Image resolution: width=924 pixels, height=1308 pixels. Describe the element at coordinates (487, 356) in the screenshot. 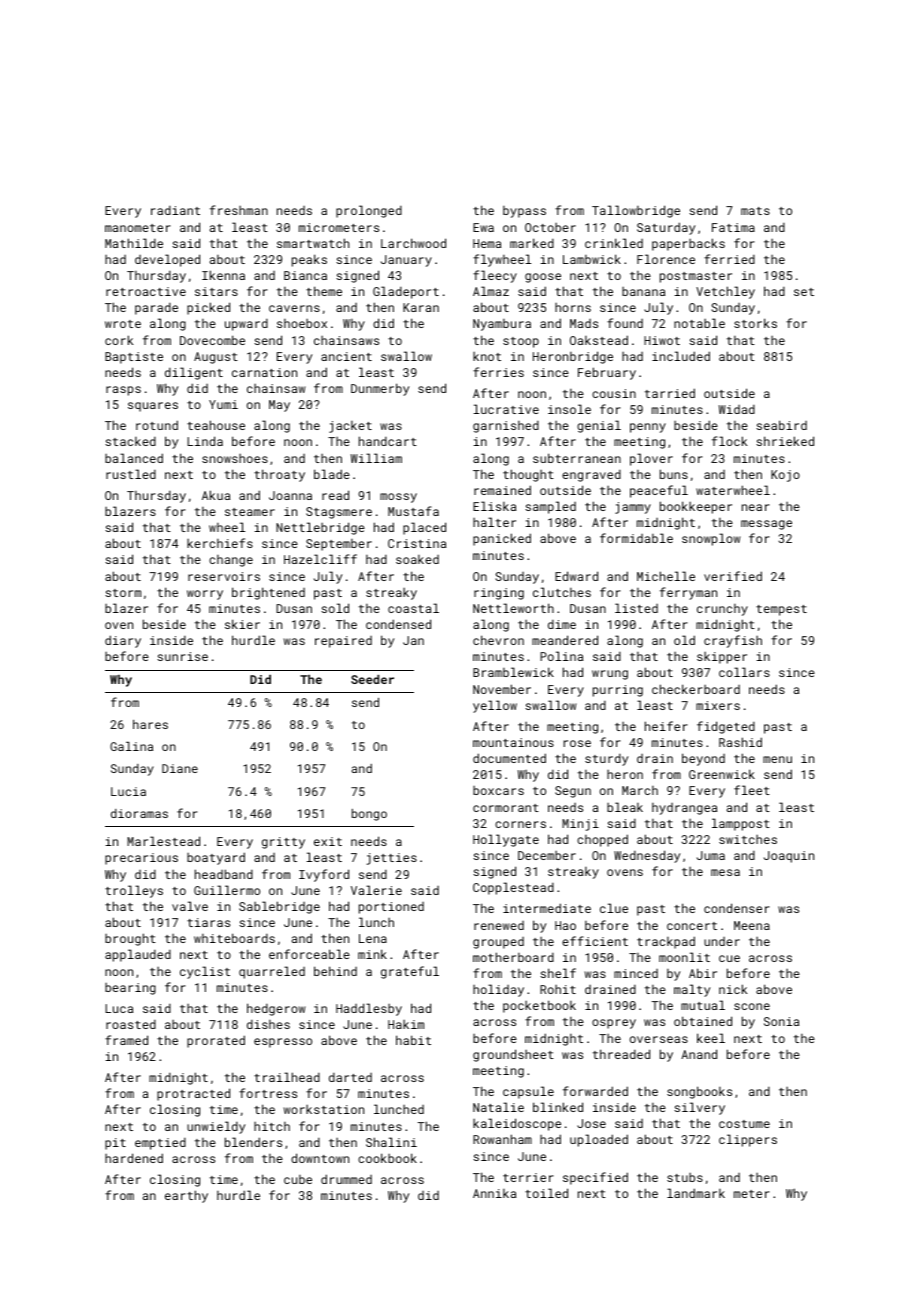

I see `knot` at that location.
